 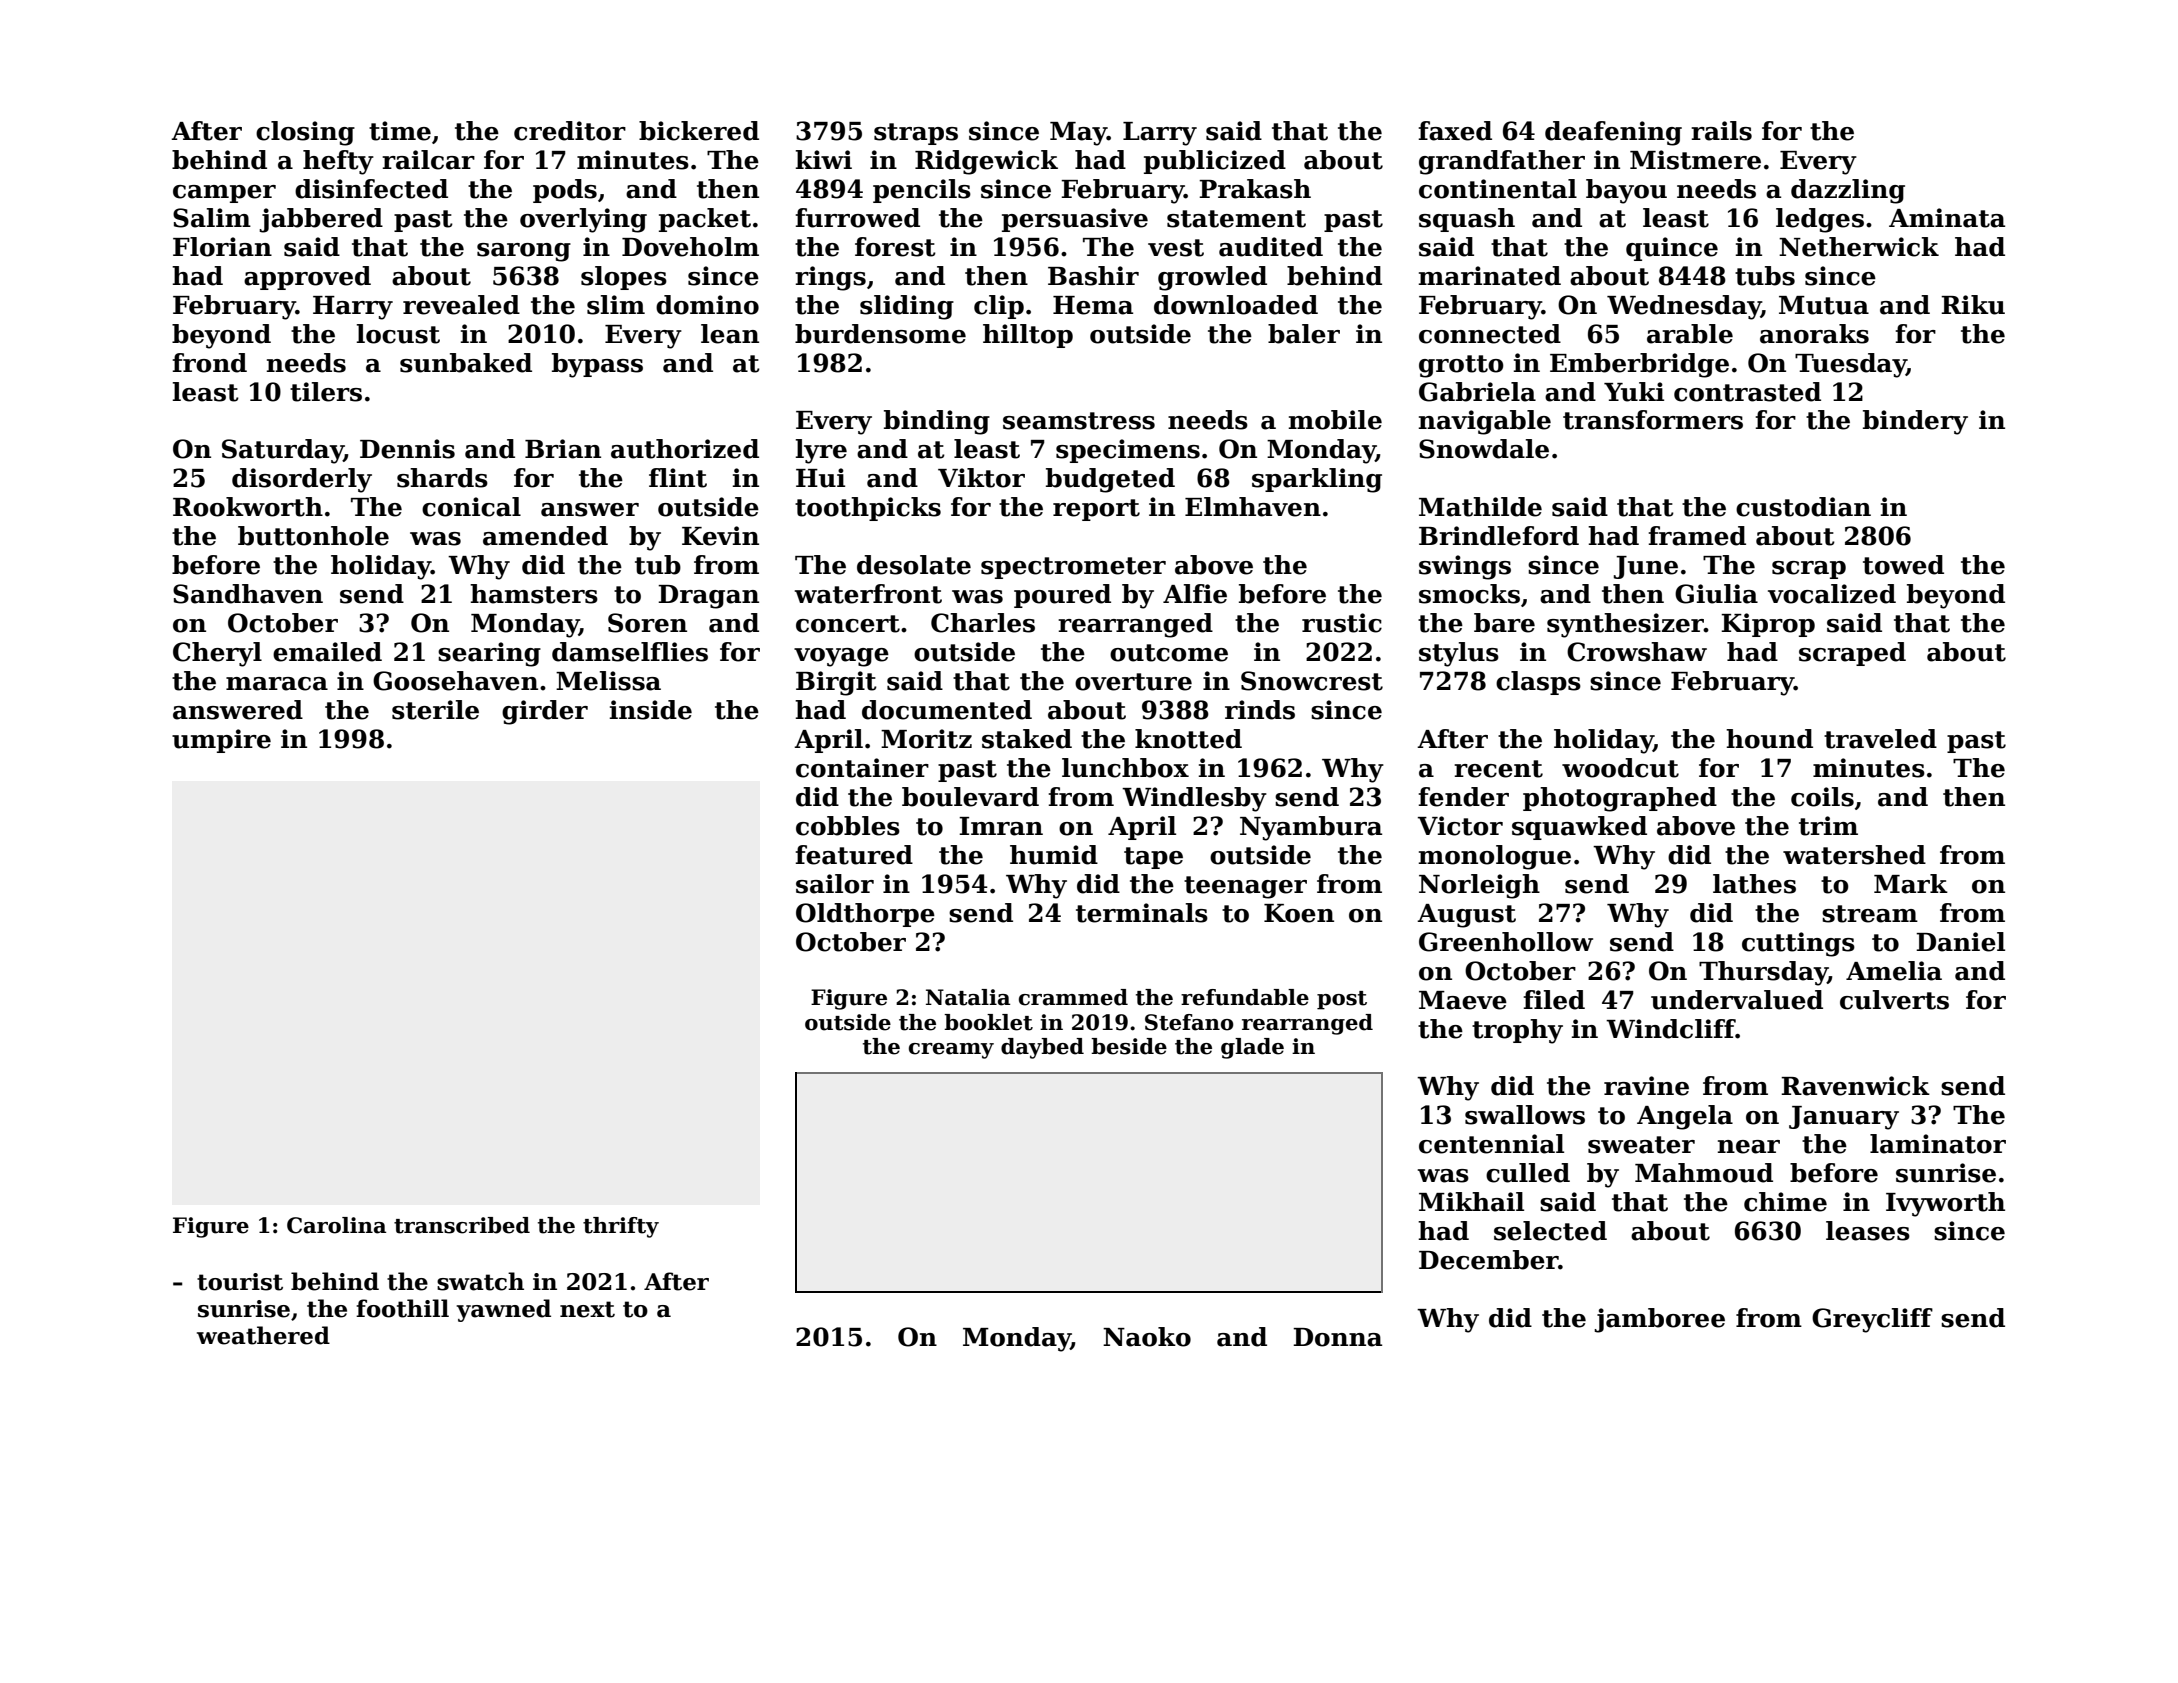 I want to click on Brian, so click(x=563, y=449).
